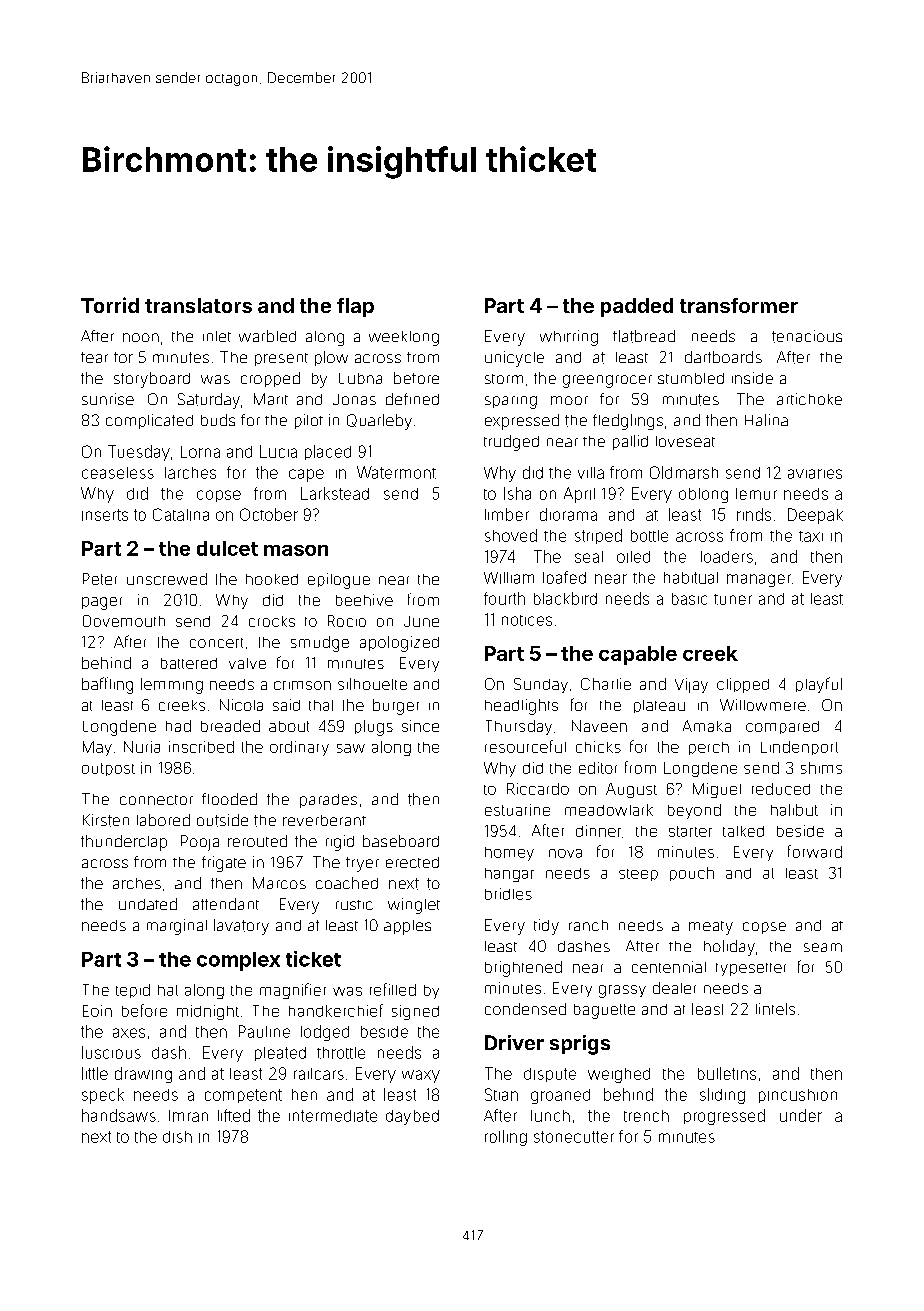 This screenshot has width=924, height=1311. I want to click on apologized, so click(399, 644).
